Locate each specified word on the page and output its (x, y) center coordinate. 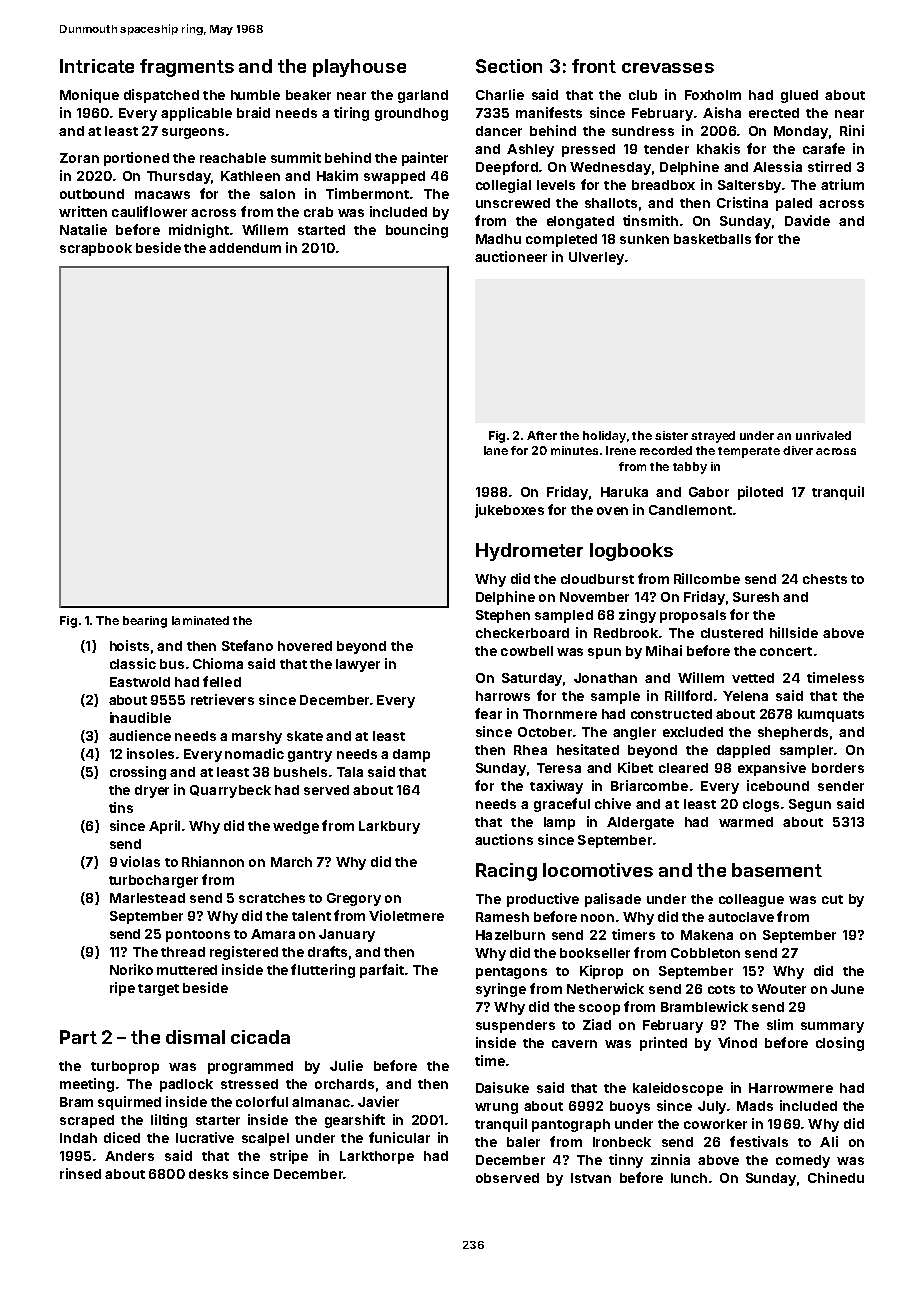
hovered (305, 646)
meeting (87, 1085)
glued (799, 96)
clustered (732, 633)
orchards (344, 1084)
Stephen (503, 616)
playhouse (359, 68)
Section (509, 66)
